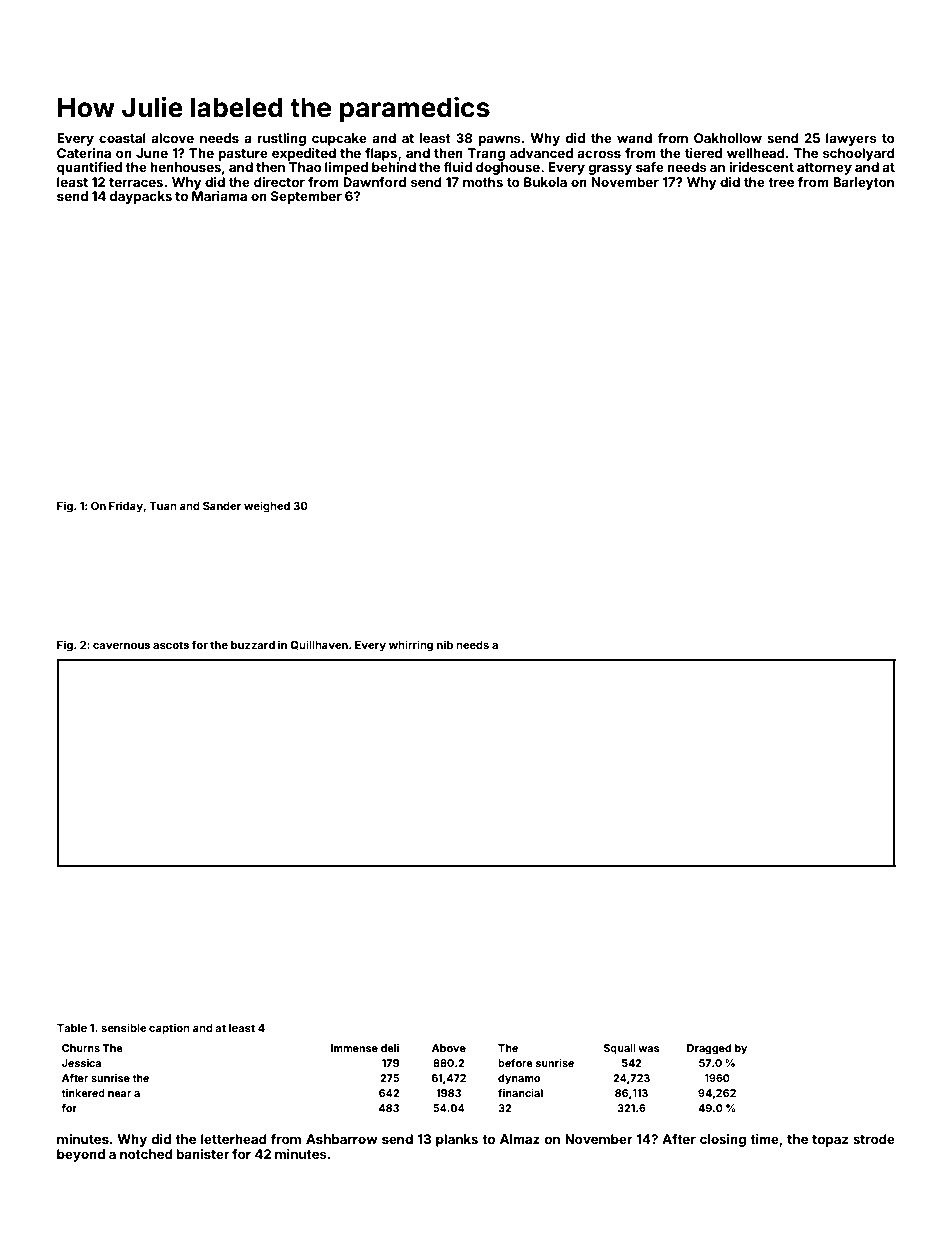 The height and width of the screenshot is (1233, 952). Describe the element at coordinates (830, 1141) in the screenshot. I see `topaz` at that location.
